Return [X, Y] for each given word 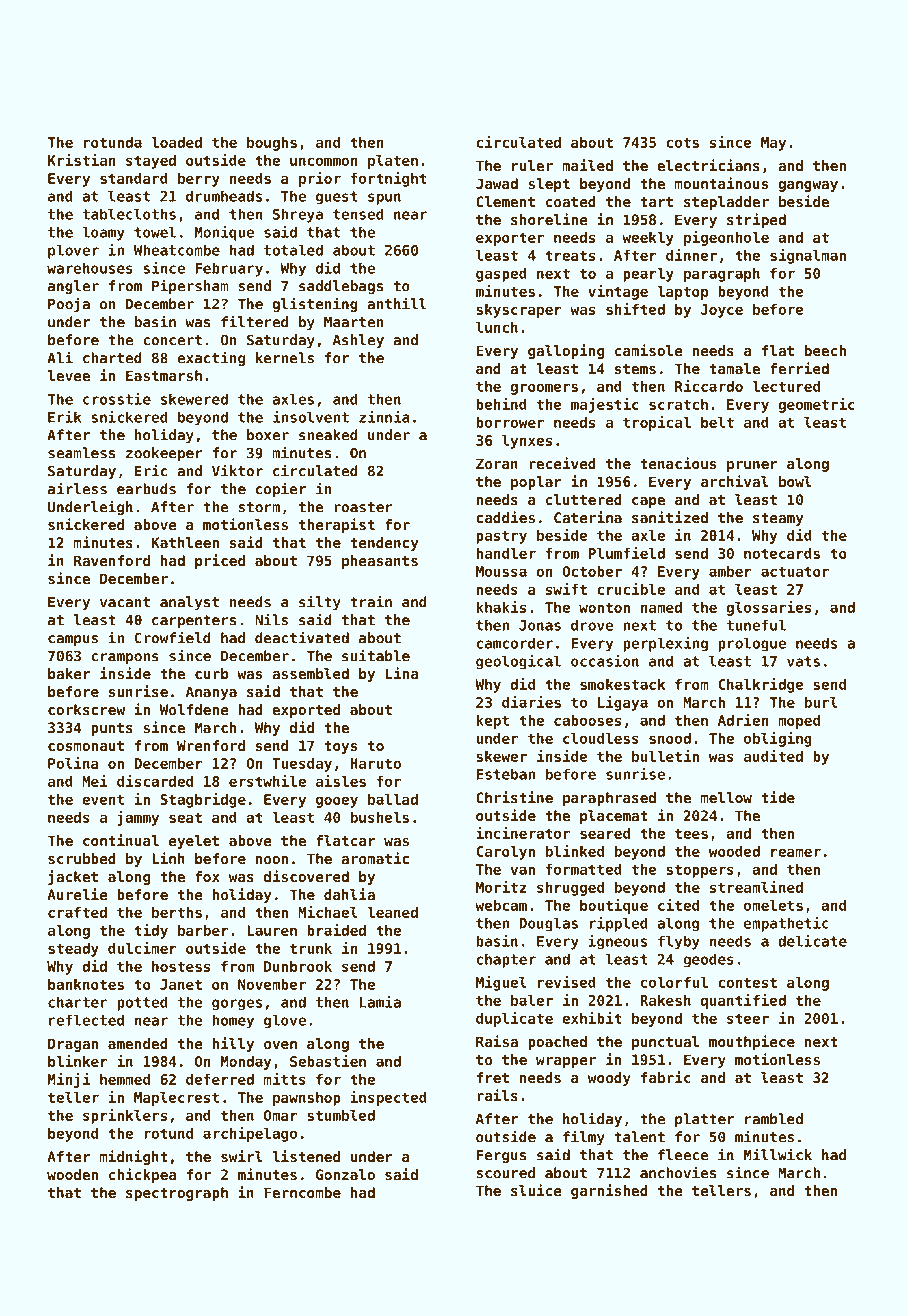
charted [112, 358]
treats [570, 255]
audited [773, 756]
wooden [72, 1174]
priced [220, 561]
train [371, 601]
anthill [397, 303]
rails [497, 1095]
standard [134, 178]
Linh [168, 858]
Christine [514, 797]
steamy [778, 519]
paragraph [722, 275]
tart [656, 202]
